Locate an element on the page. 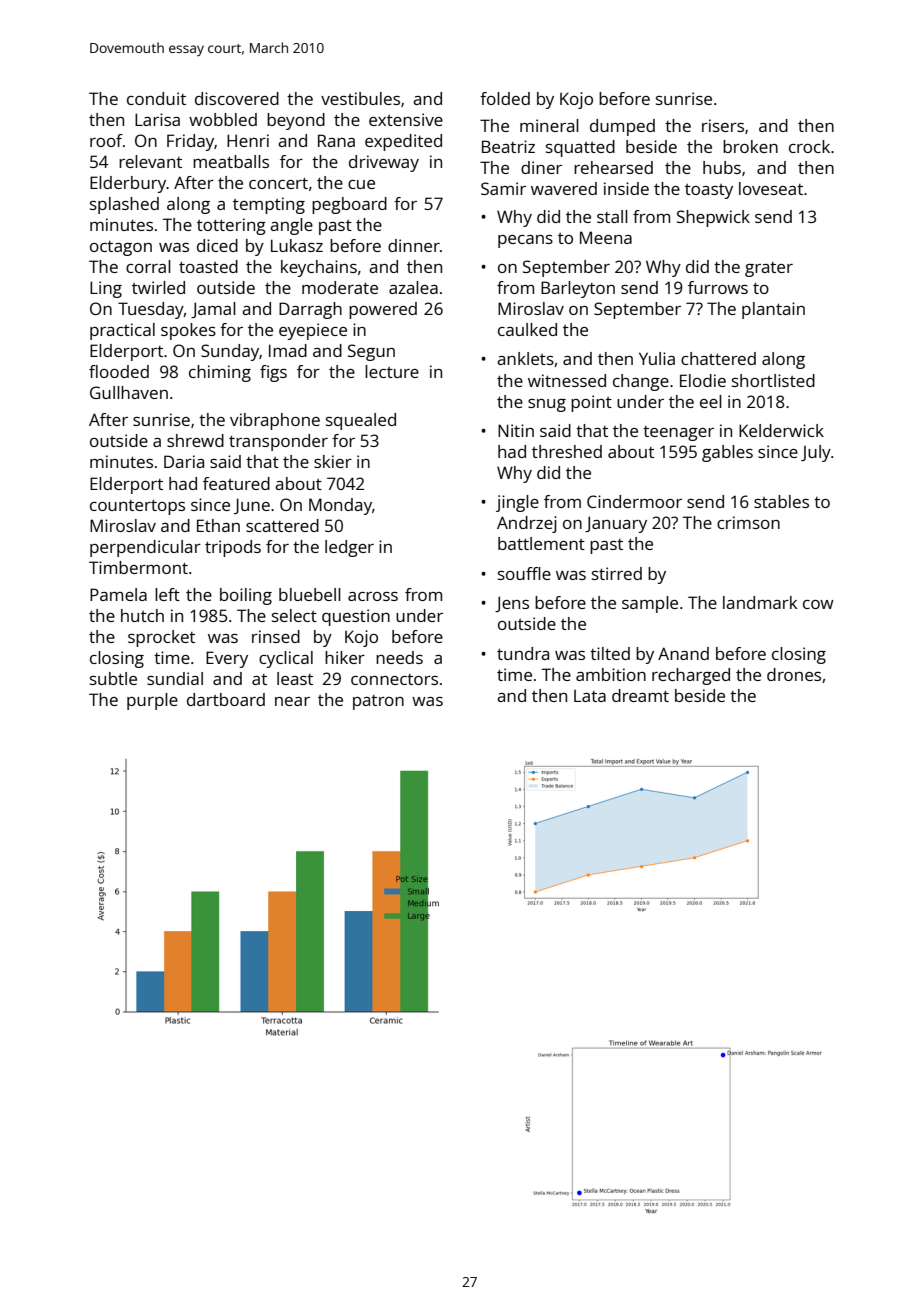 The height and width of the image is (1308, 924). roof is located at coordinates (106, 140).
